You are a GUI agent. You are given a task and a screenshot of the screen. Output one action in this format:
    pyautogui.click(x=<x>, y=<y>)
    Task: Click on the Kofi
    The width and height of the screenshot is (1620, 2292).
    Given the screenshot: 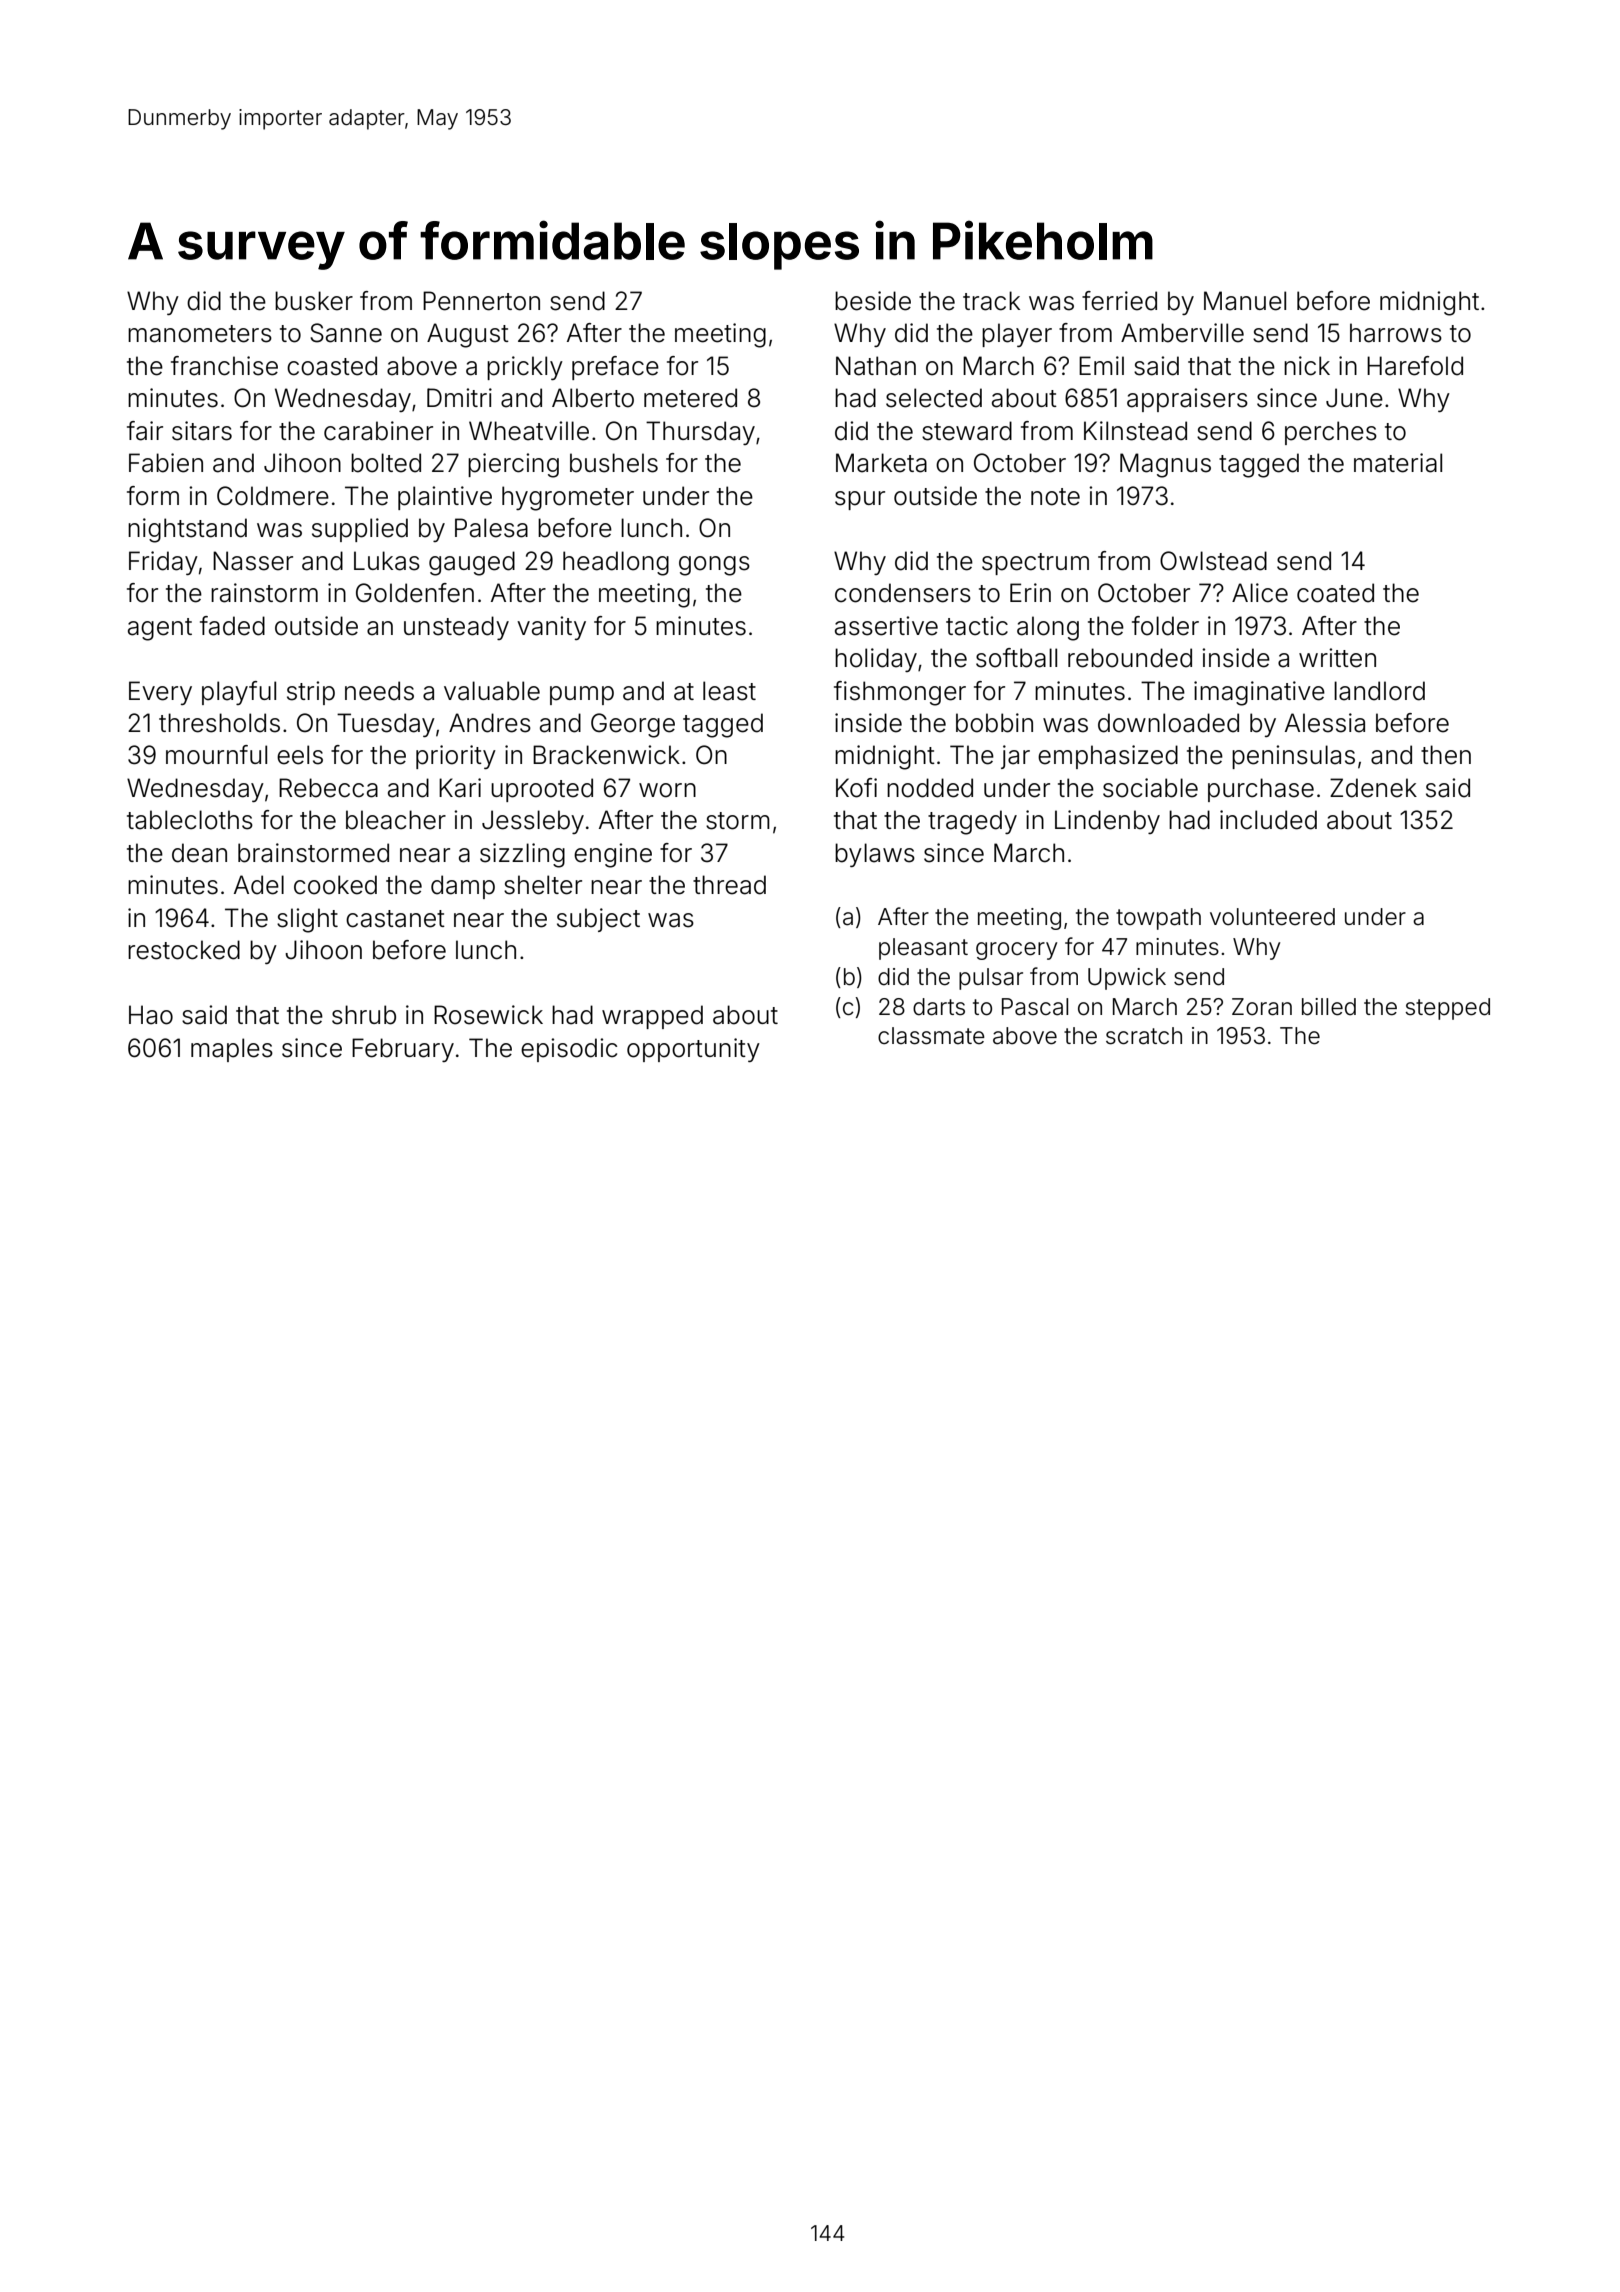 What is the action you would take?
    pyautogui.click(x=856, y=788)
